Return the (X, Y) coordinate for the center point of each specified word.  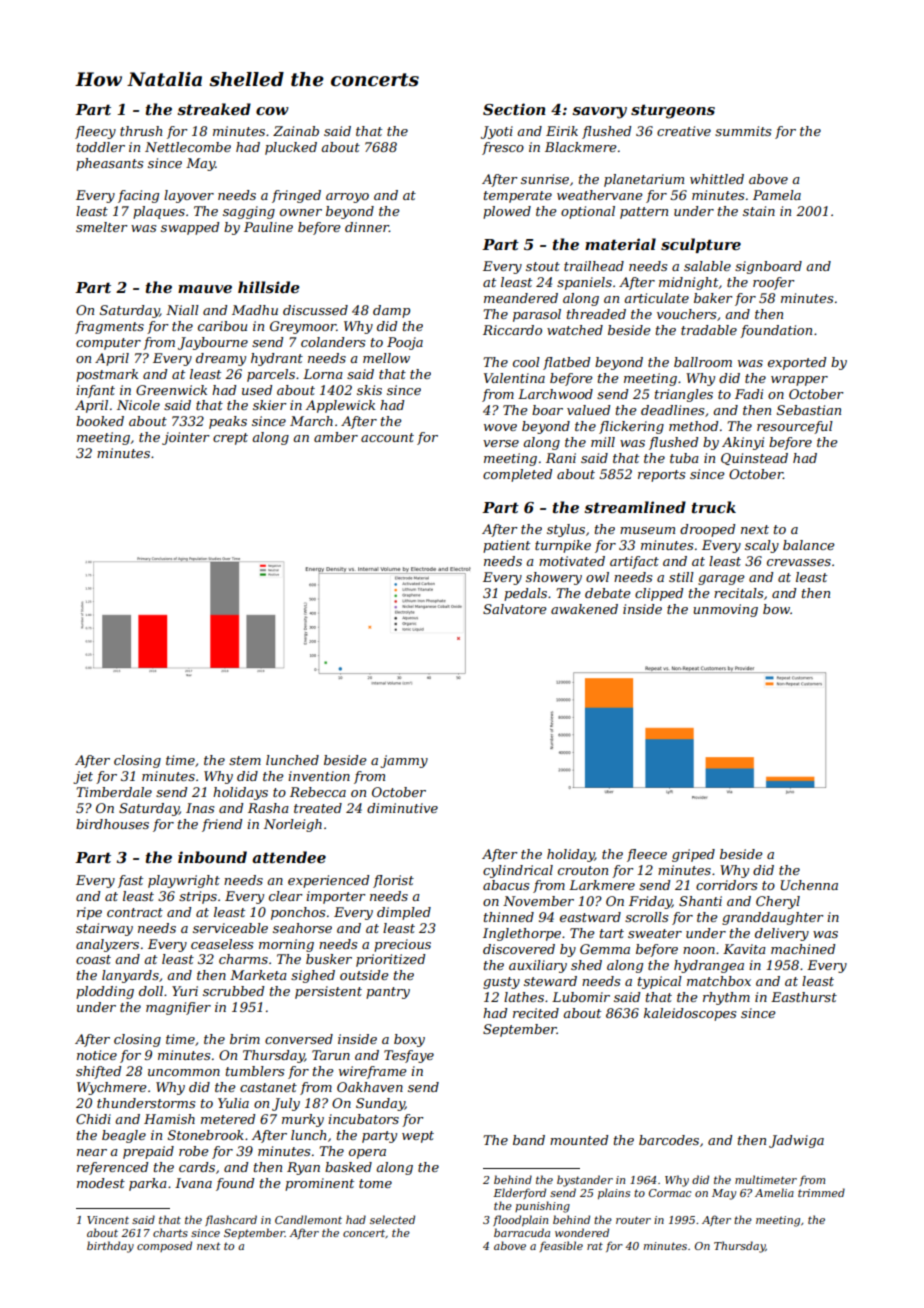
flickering (631, 427)
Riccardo (512, 330)
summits (743, 131)
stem (245, 760)
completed (517, 475)
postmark (107, 375)
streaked (214, 109)
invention (319, 776)
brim (245, 1039)
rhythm (726, 998)
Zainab (296, 131)
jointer (186, 438)
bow (776, 609)
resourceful (795, 427)
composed (164, 1246)
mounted (579, 1140)
